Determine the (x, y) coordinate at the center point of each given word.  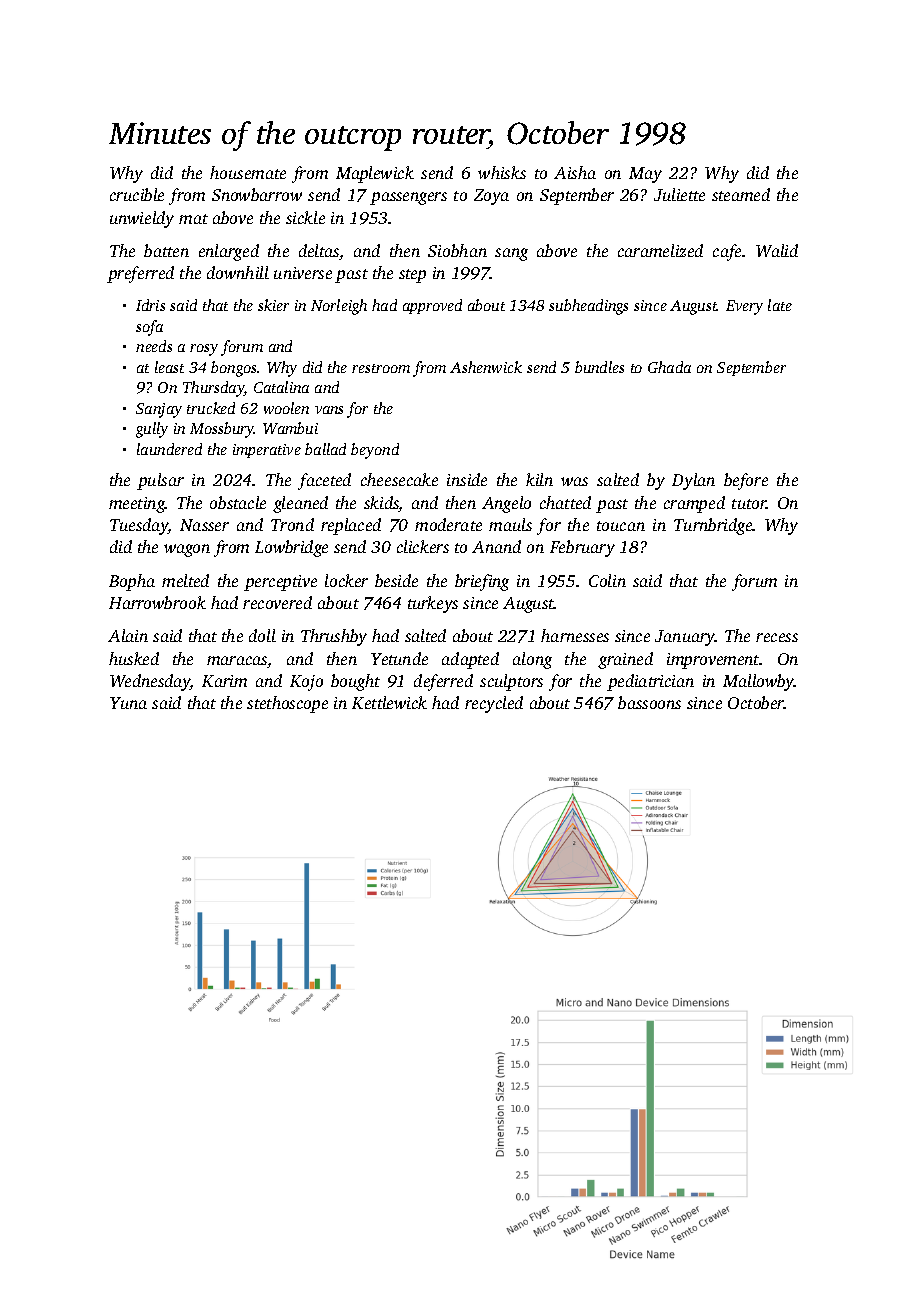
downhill (238, 272)
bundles (599, 367)
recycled (494, 704)
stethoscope (287, 704)
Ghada (669, 367)
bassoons (649, 702)
